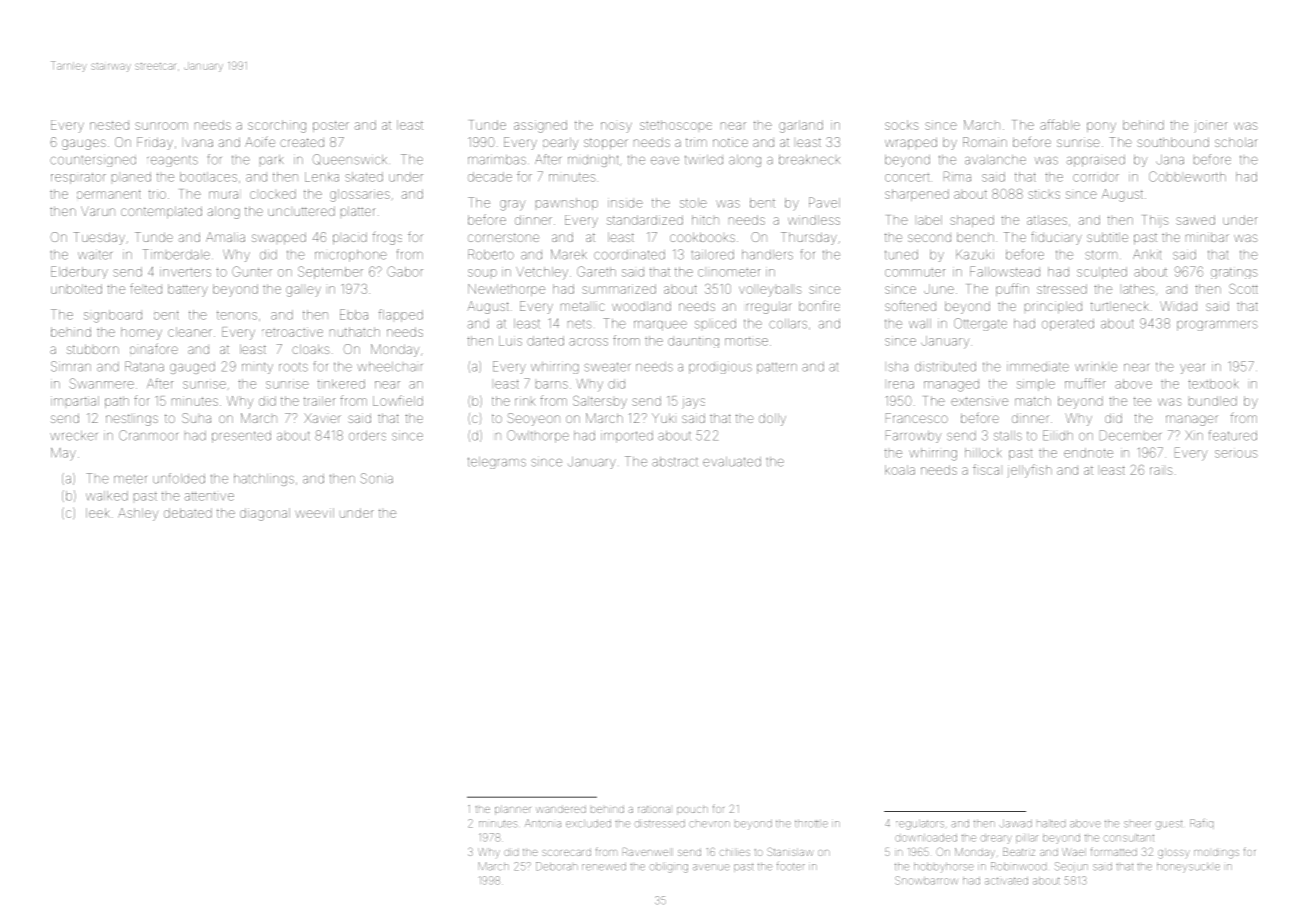 The width and height of the page is (1308, 924). I want to click on Lowfield, so click(398, 400).
